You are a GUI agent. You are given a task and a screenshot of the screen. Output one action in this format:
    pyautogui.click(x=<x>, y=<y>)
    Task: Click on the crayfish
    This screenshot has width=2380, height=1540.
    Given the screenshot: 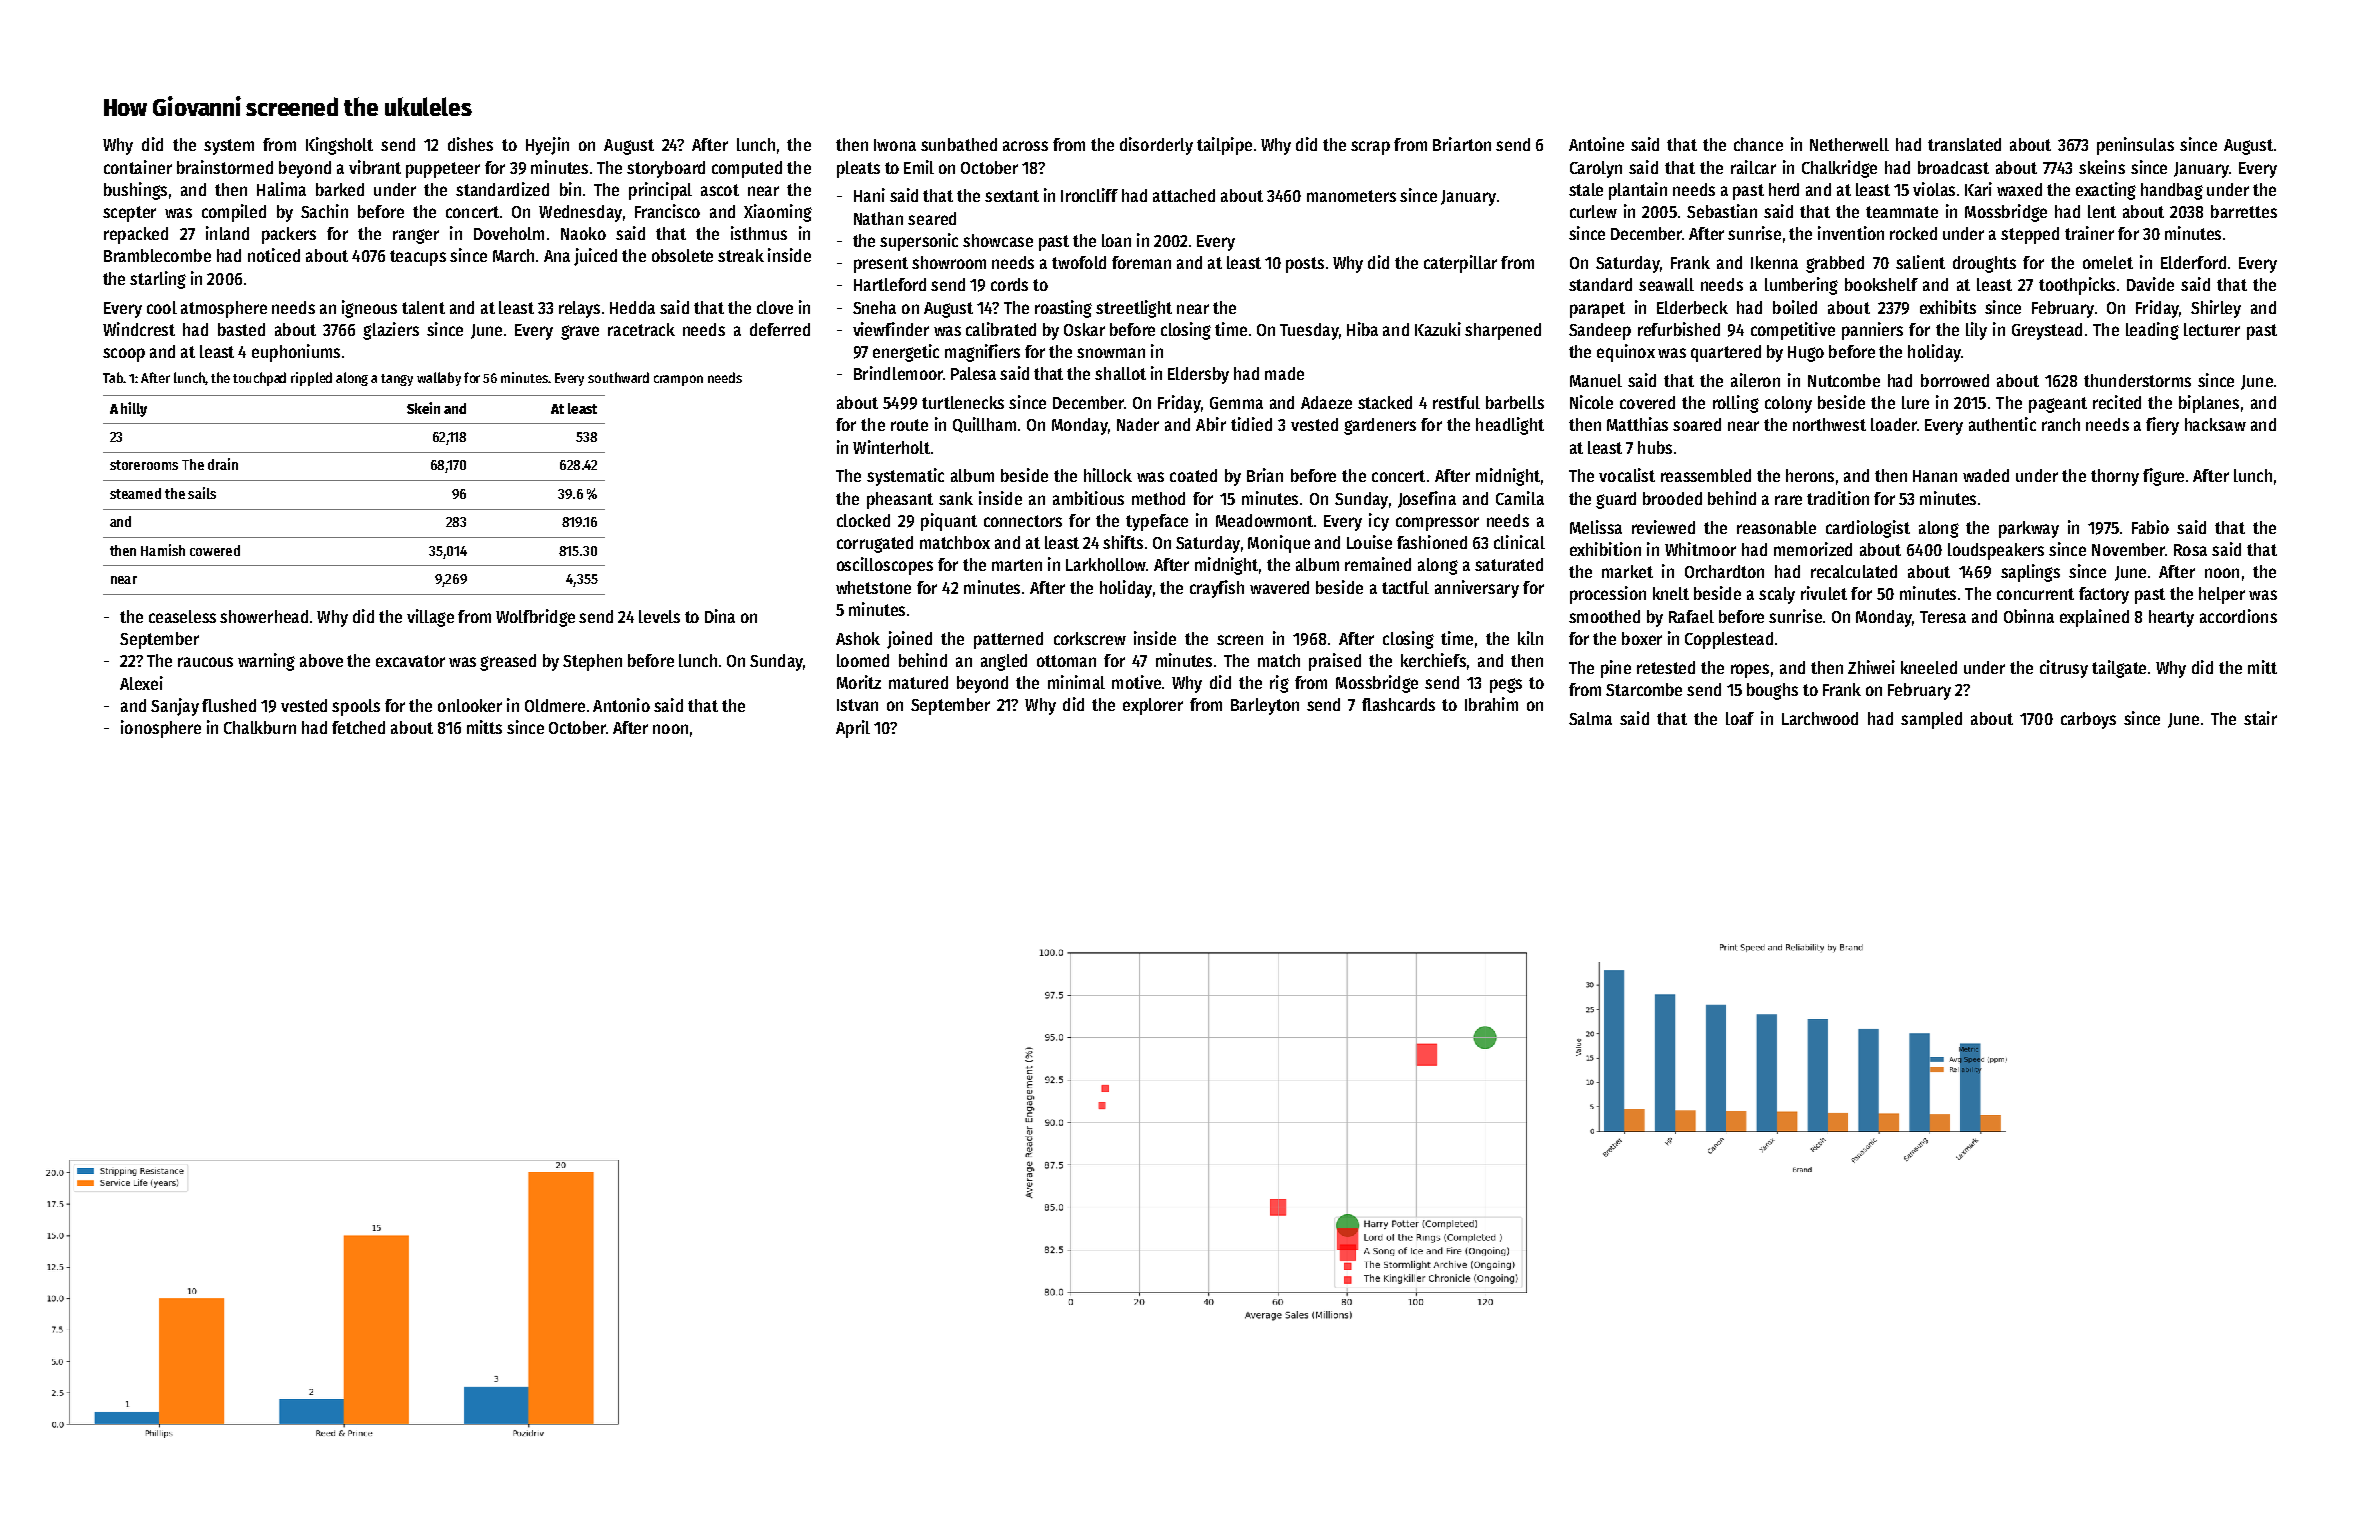 What is the action you would take?
    pyautogui.click(x=1217, y=589)
